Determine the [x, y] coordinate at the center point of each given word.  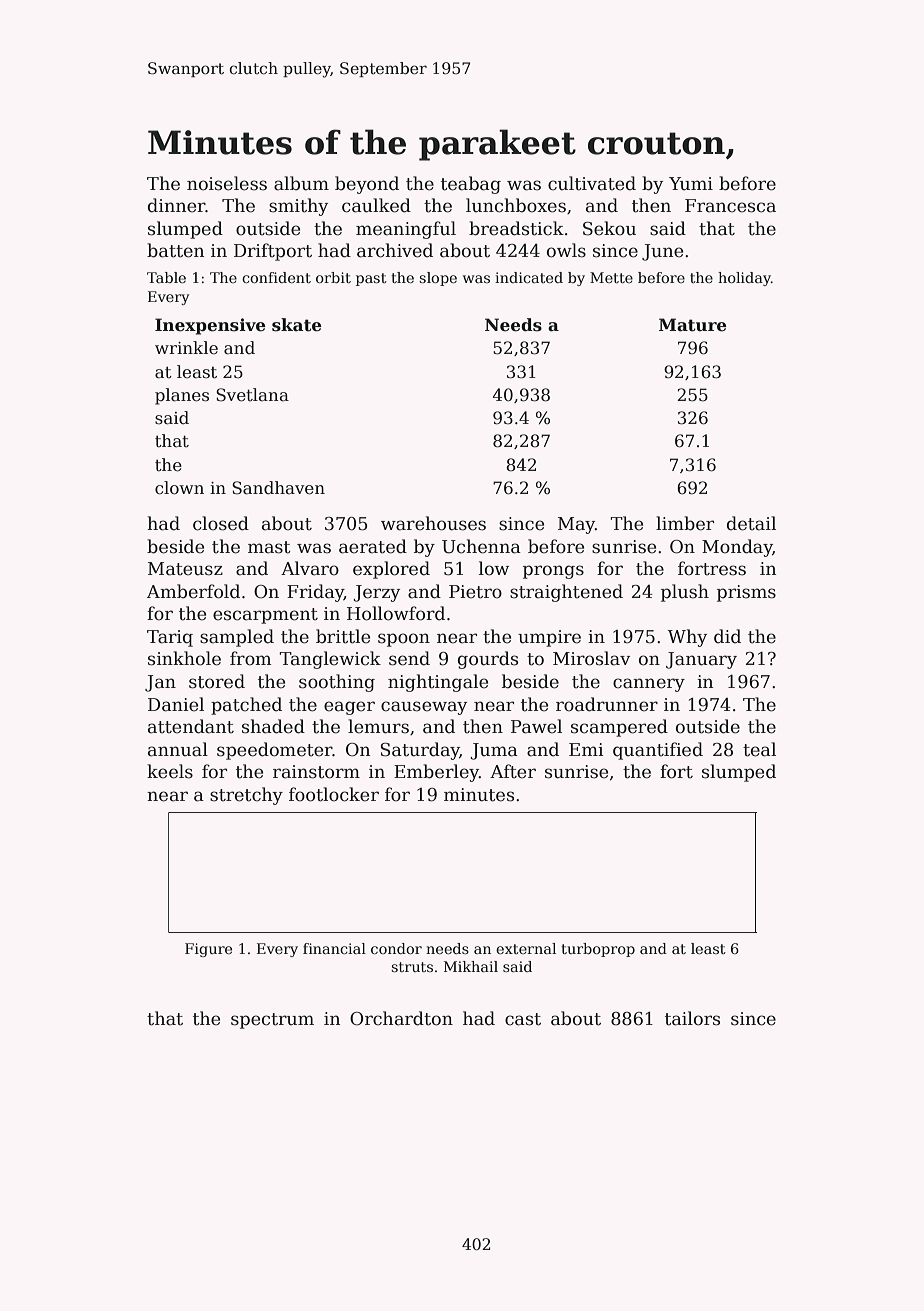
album [301, 183]
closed [221, 523]
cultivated [592, 183]
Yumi [691, 184]
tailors [692, 1018]
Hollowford [396, 613]
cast [523, 1019]
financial [334, 948]
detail [751, 523]
